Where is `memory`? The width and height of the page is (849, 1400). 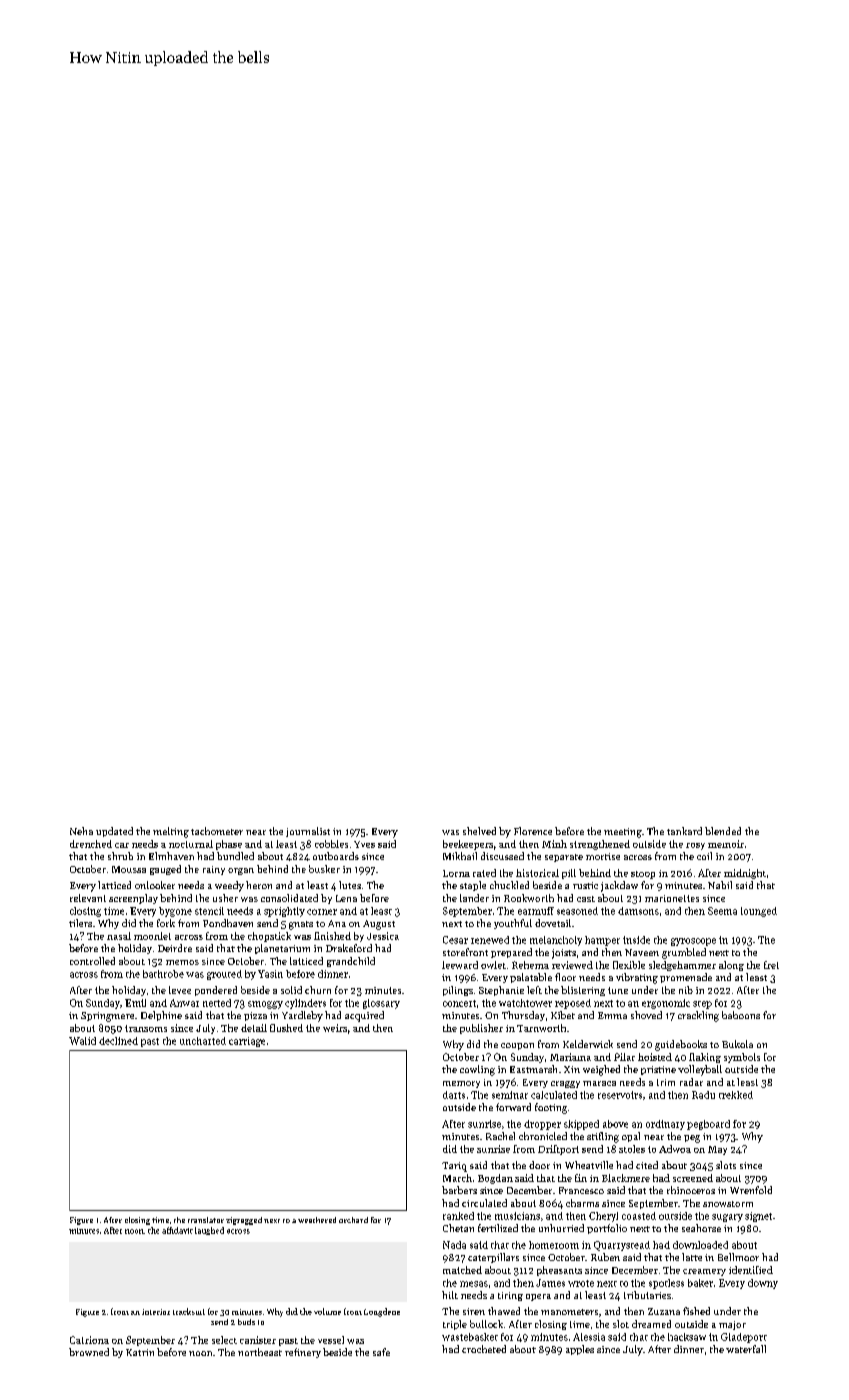
memory is located at coordinates (461, 1084).
